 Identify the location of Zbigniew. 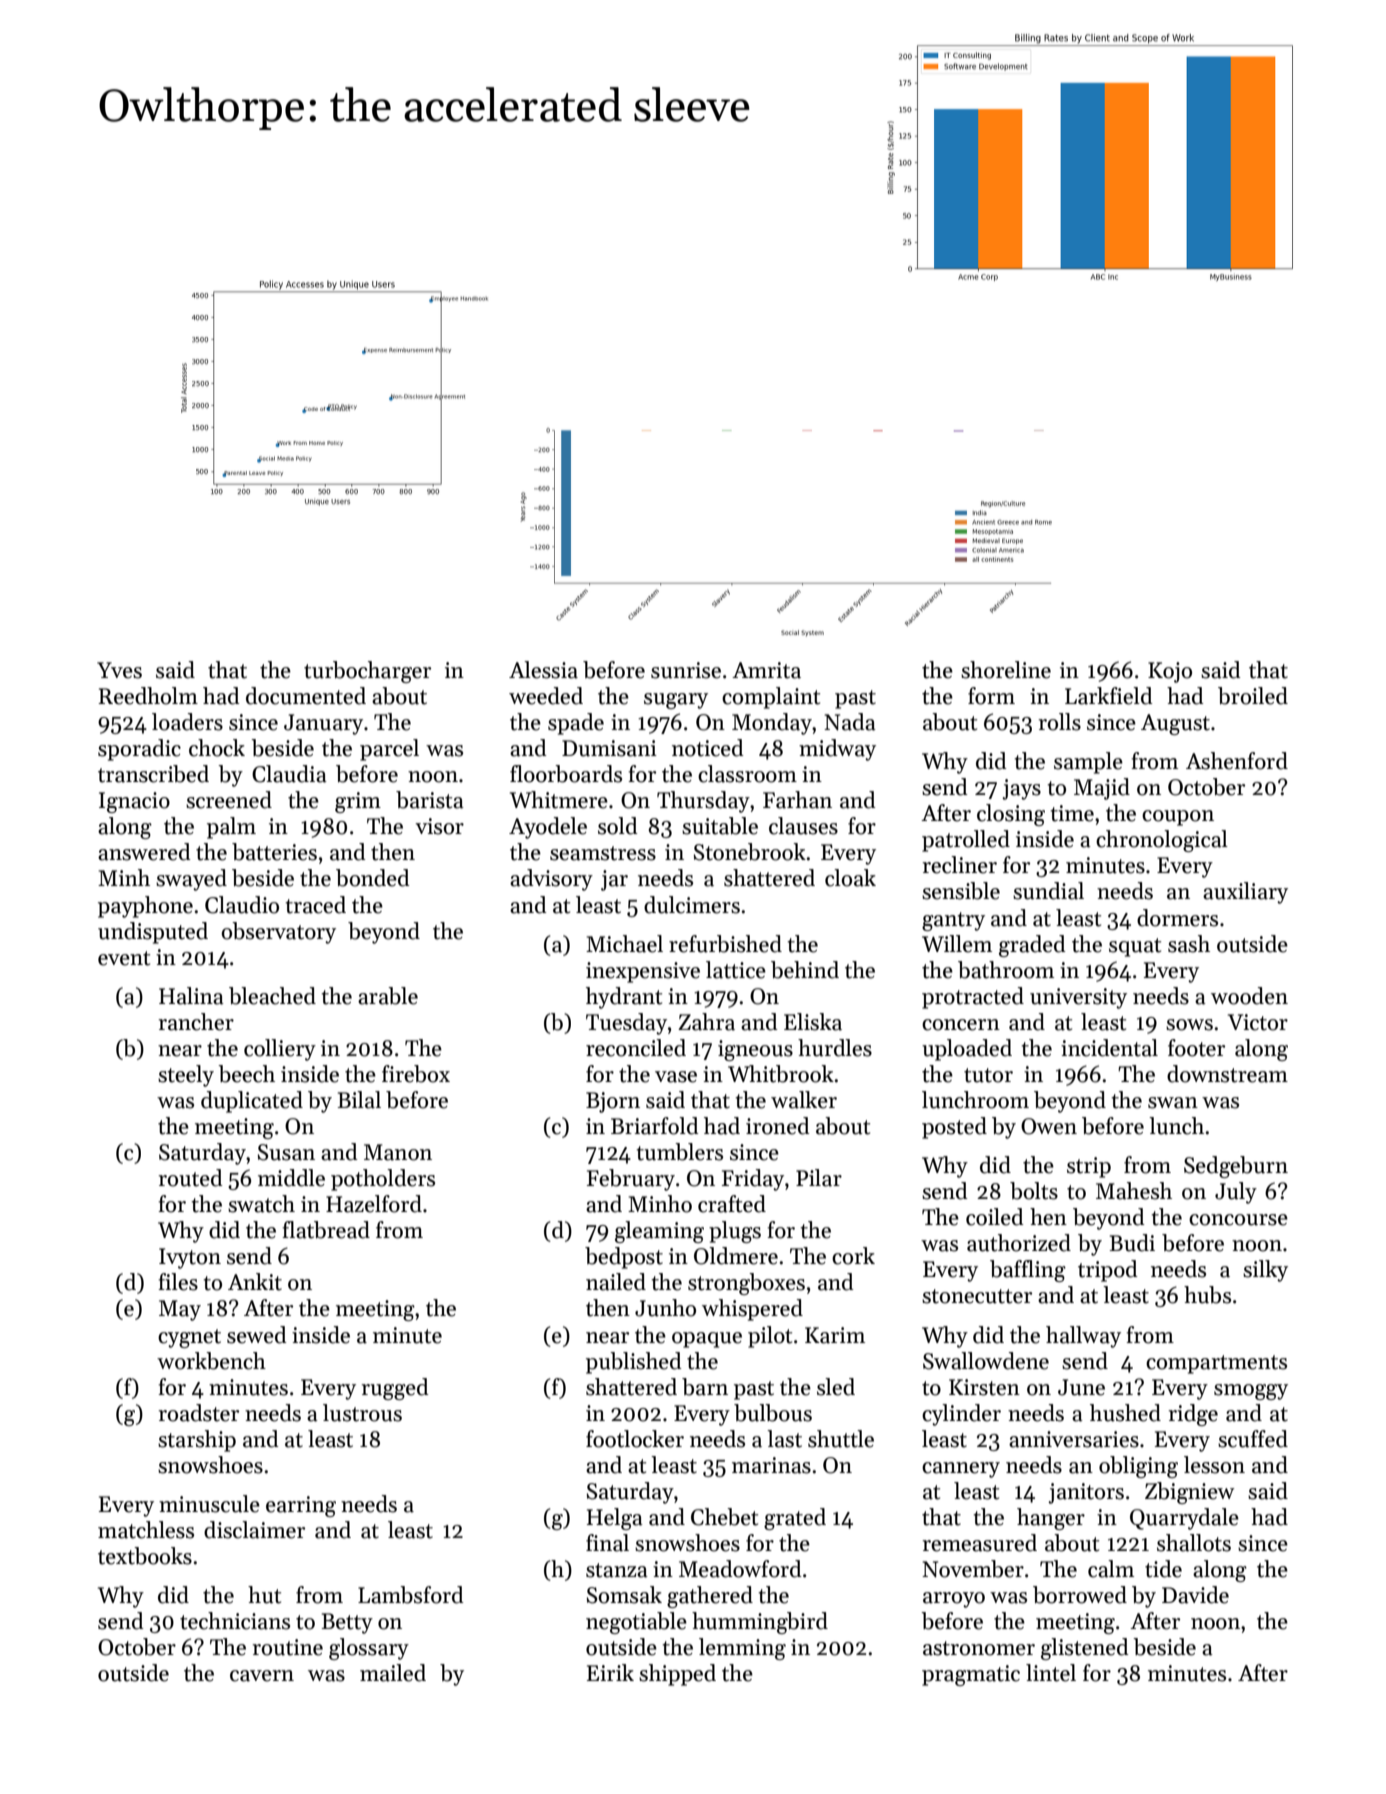
(1189, 1493).
